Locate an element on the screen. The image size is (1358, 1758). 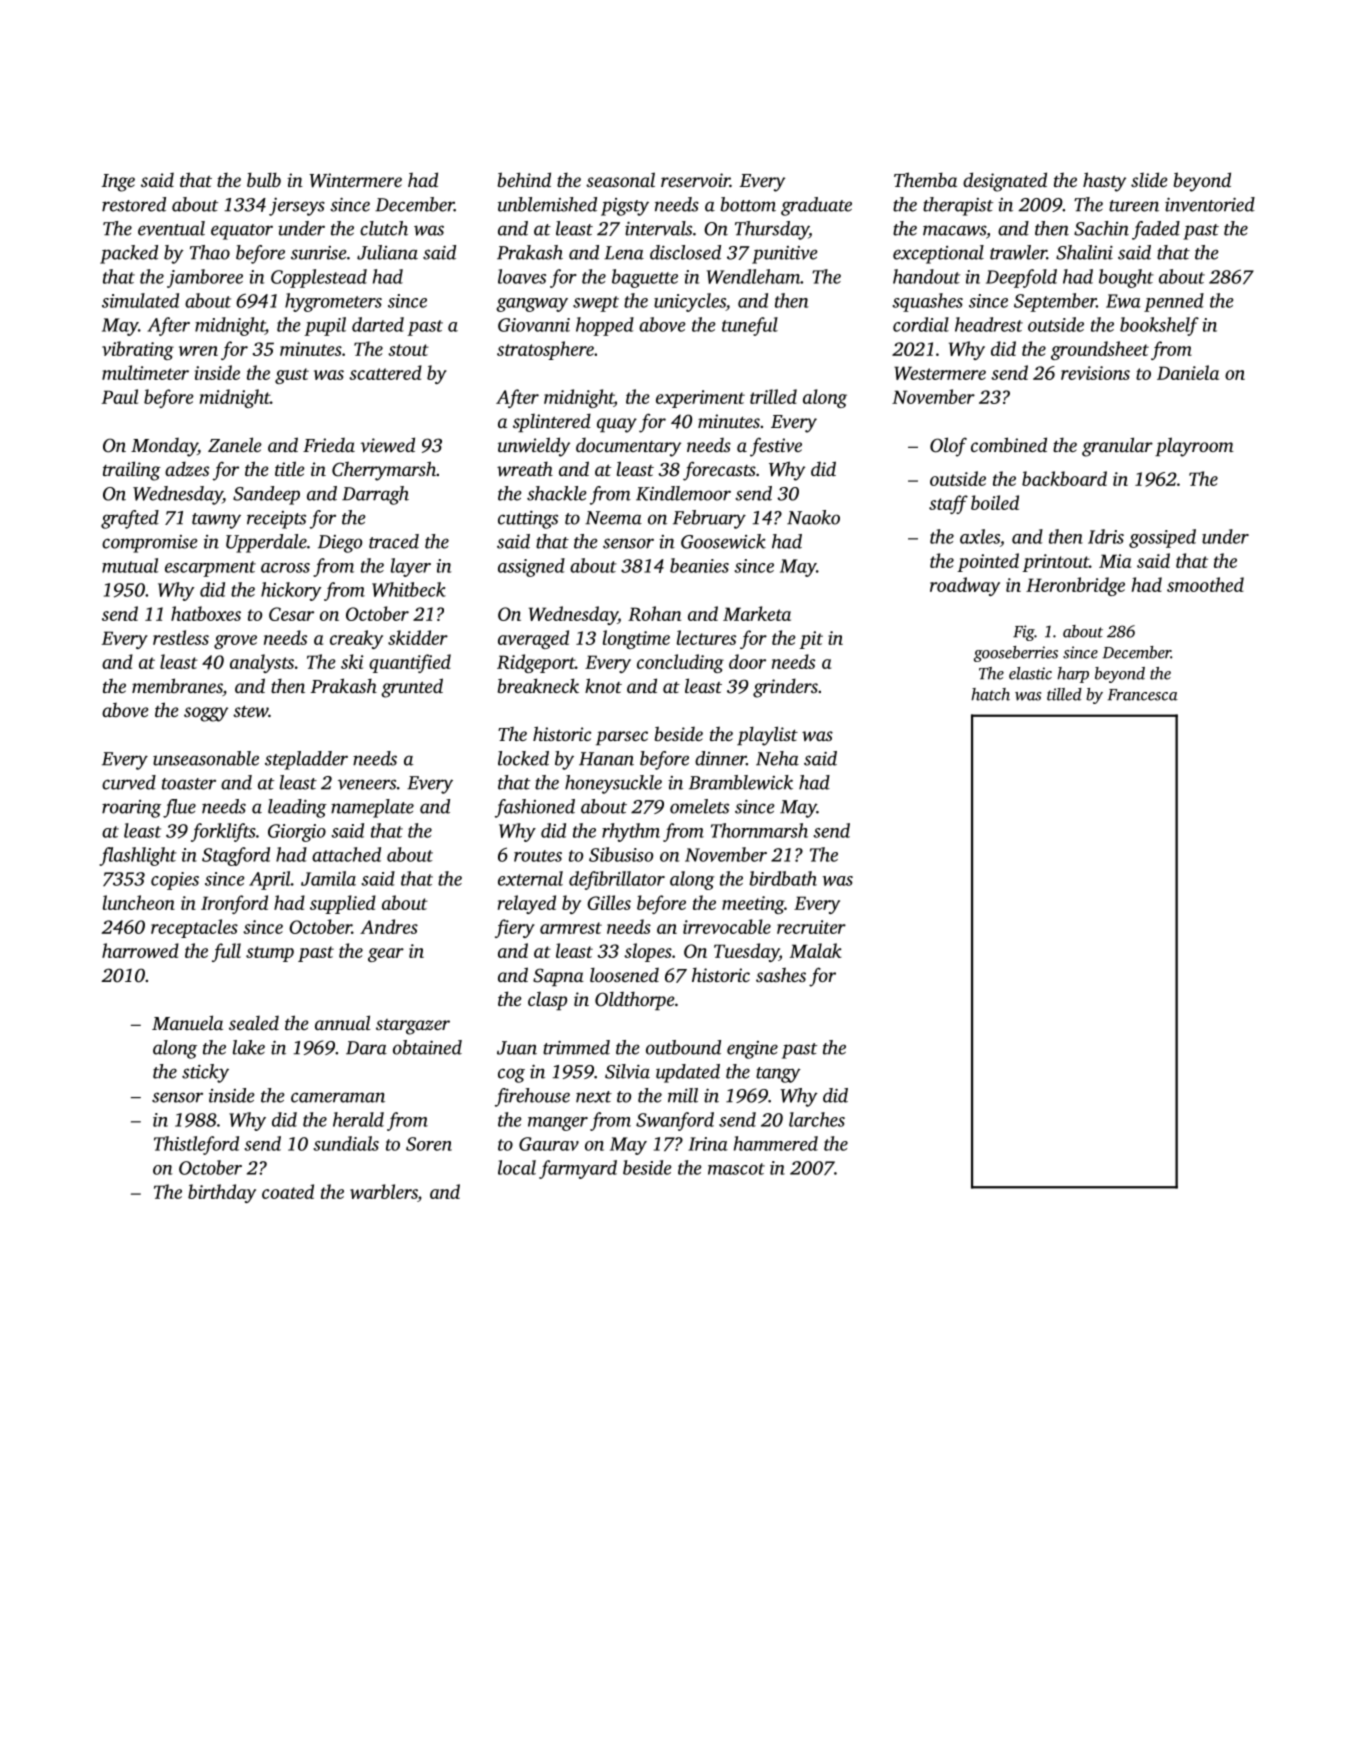
curved is located at coordinates (129, 782).
